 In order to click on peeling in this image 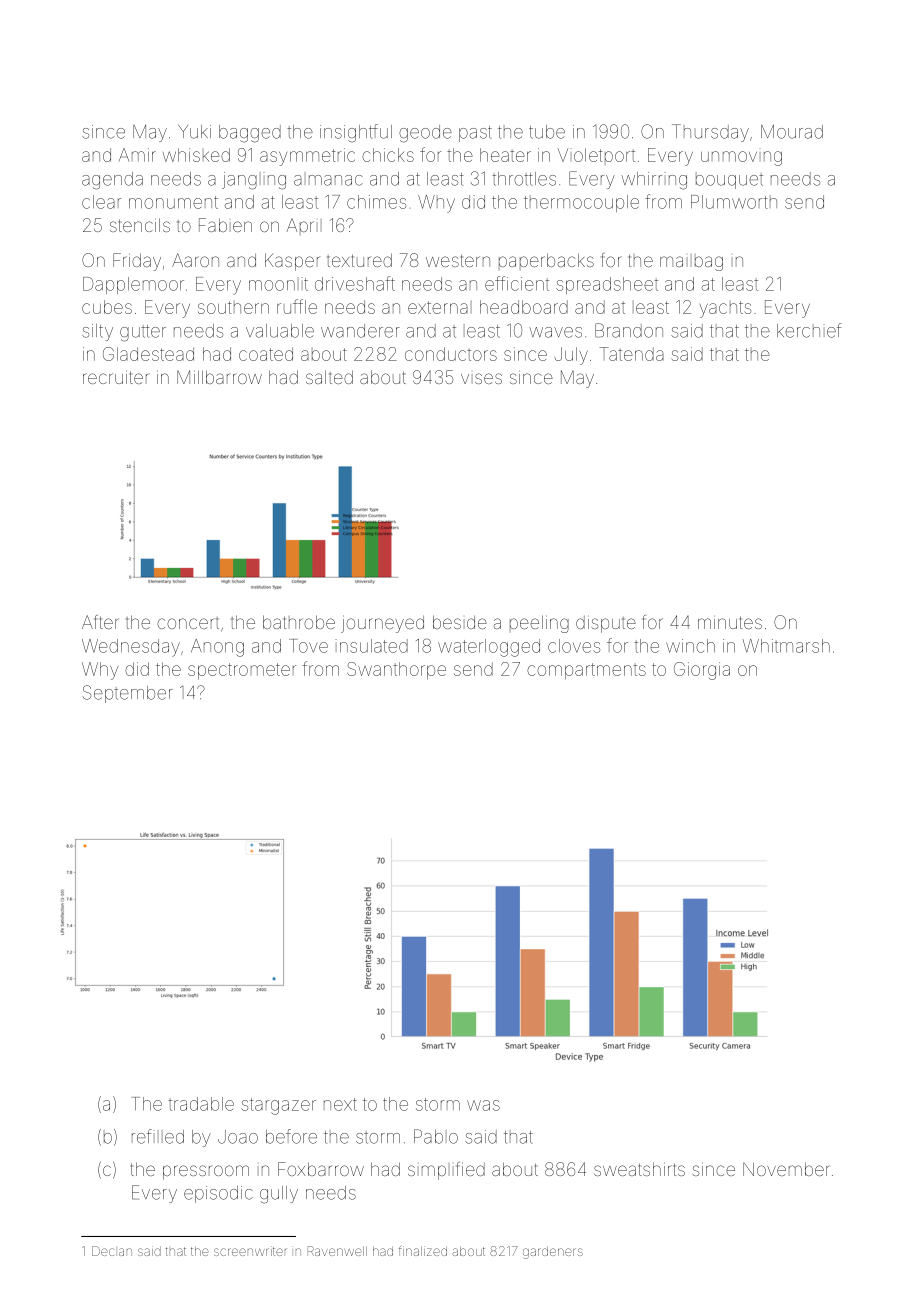, I will do `click(539, 624)`.
